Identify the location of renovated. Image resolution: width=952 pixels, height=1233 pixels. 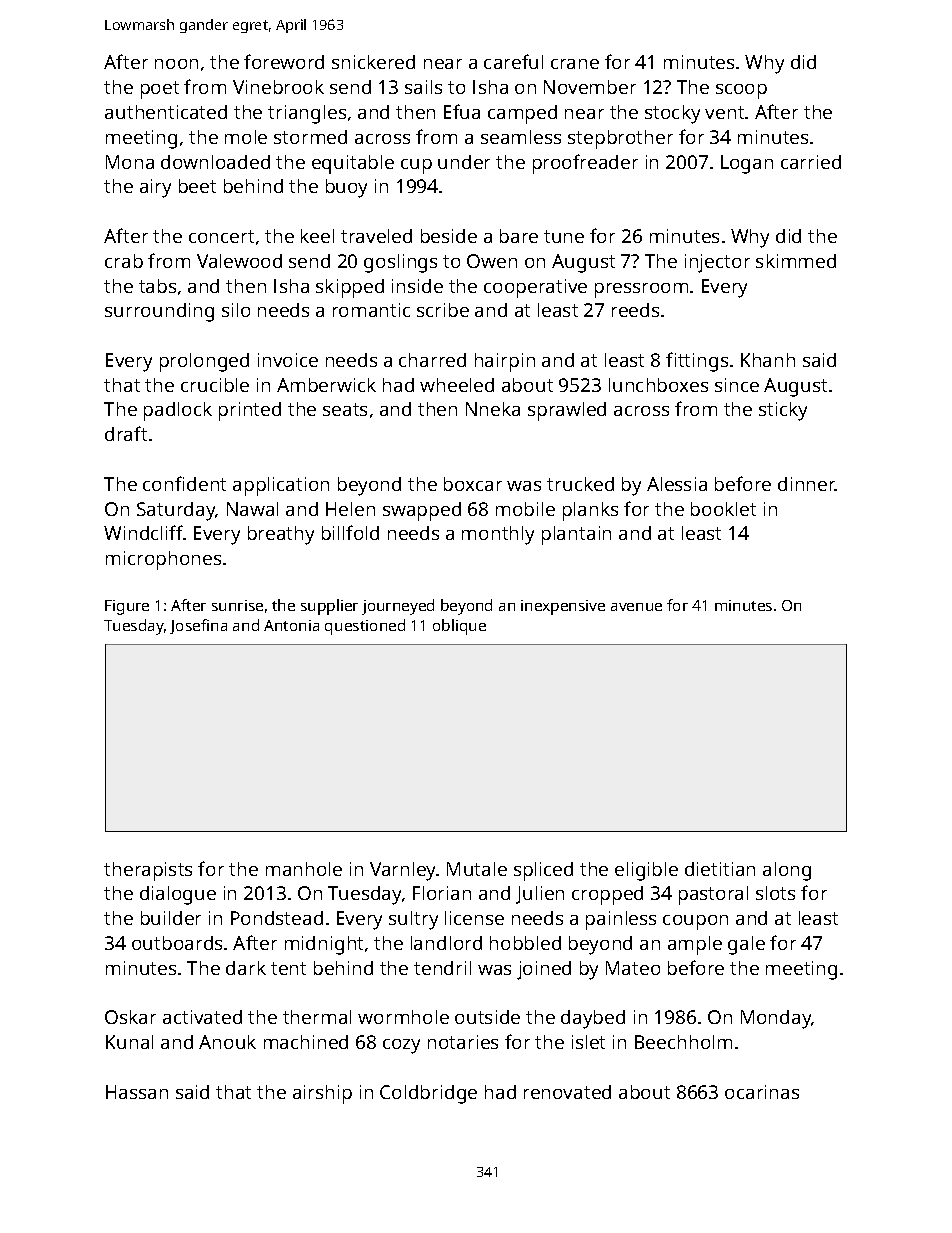
(567, 1092).
